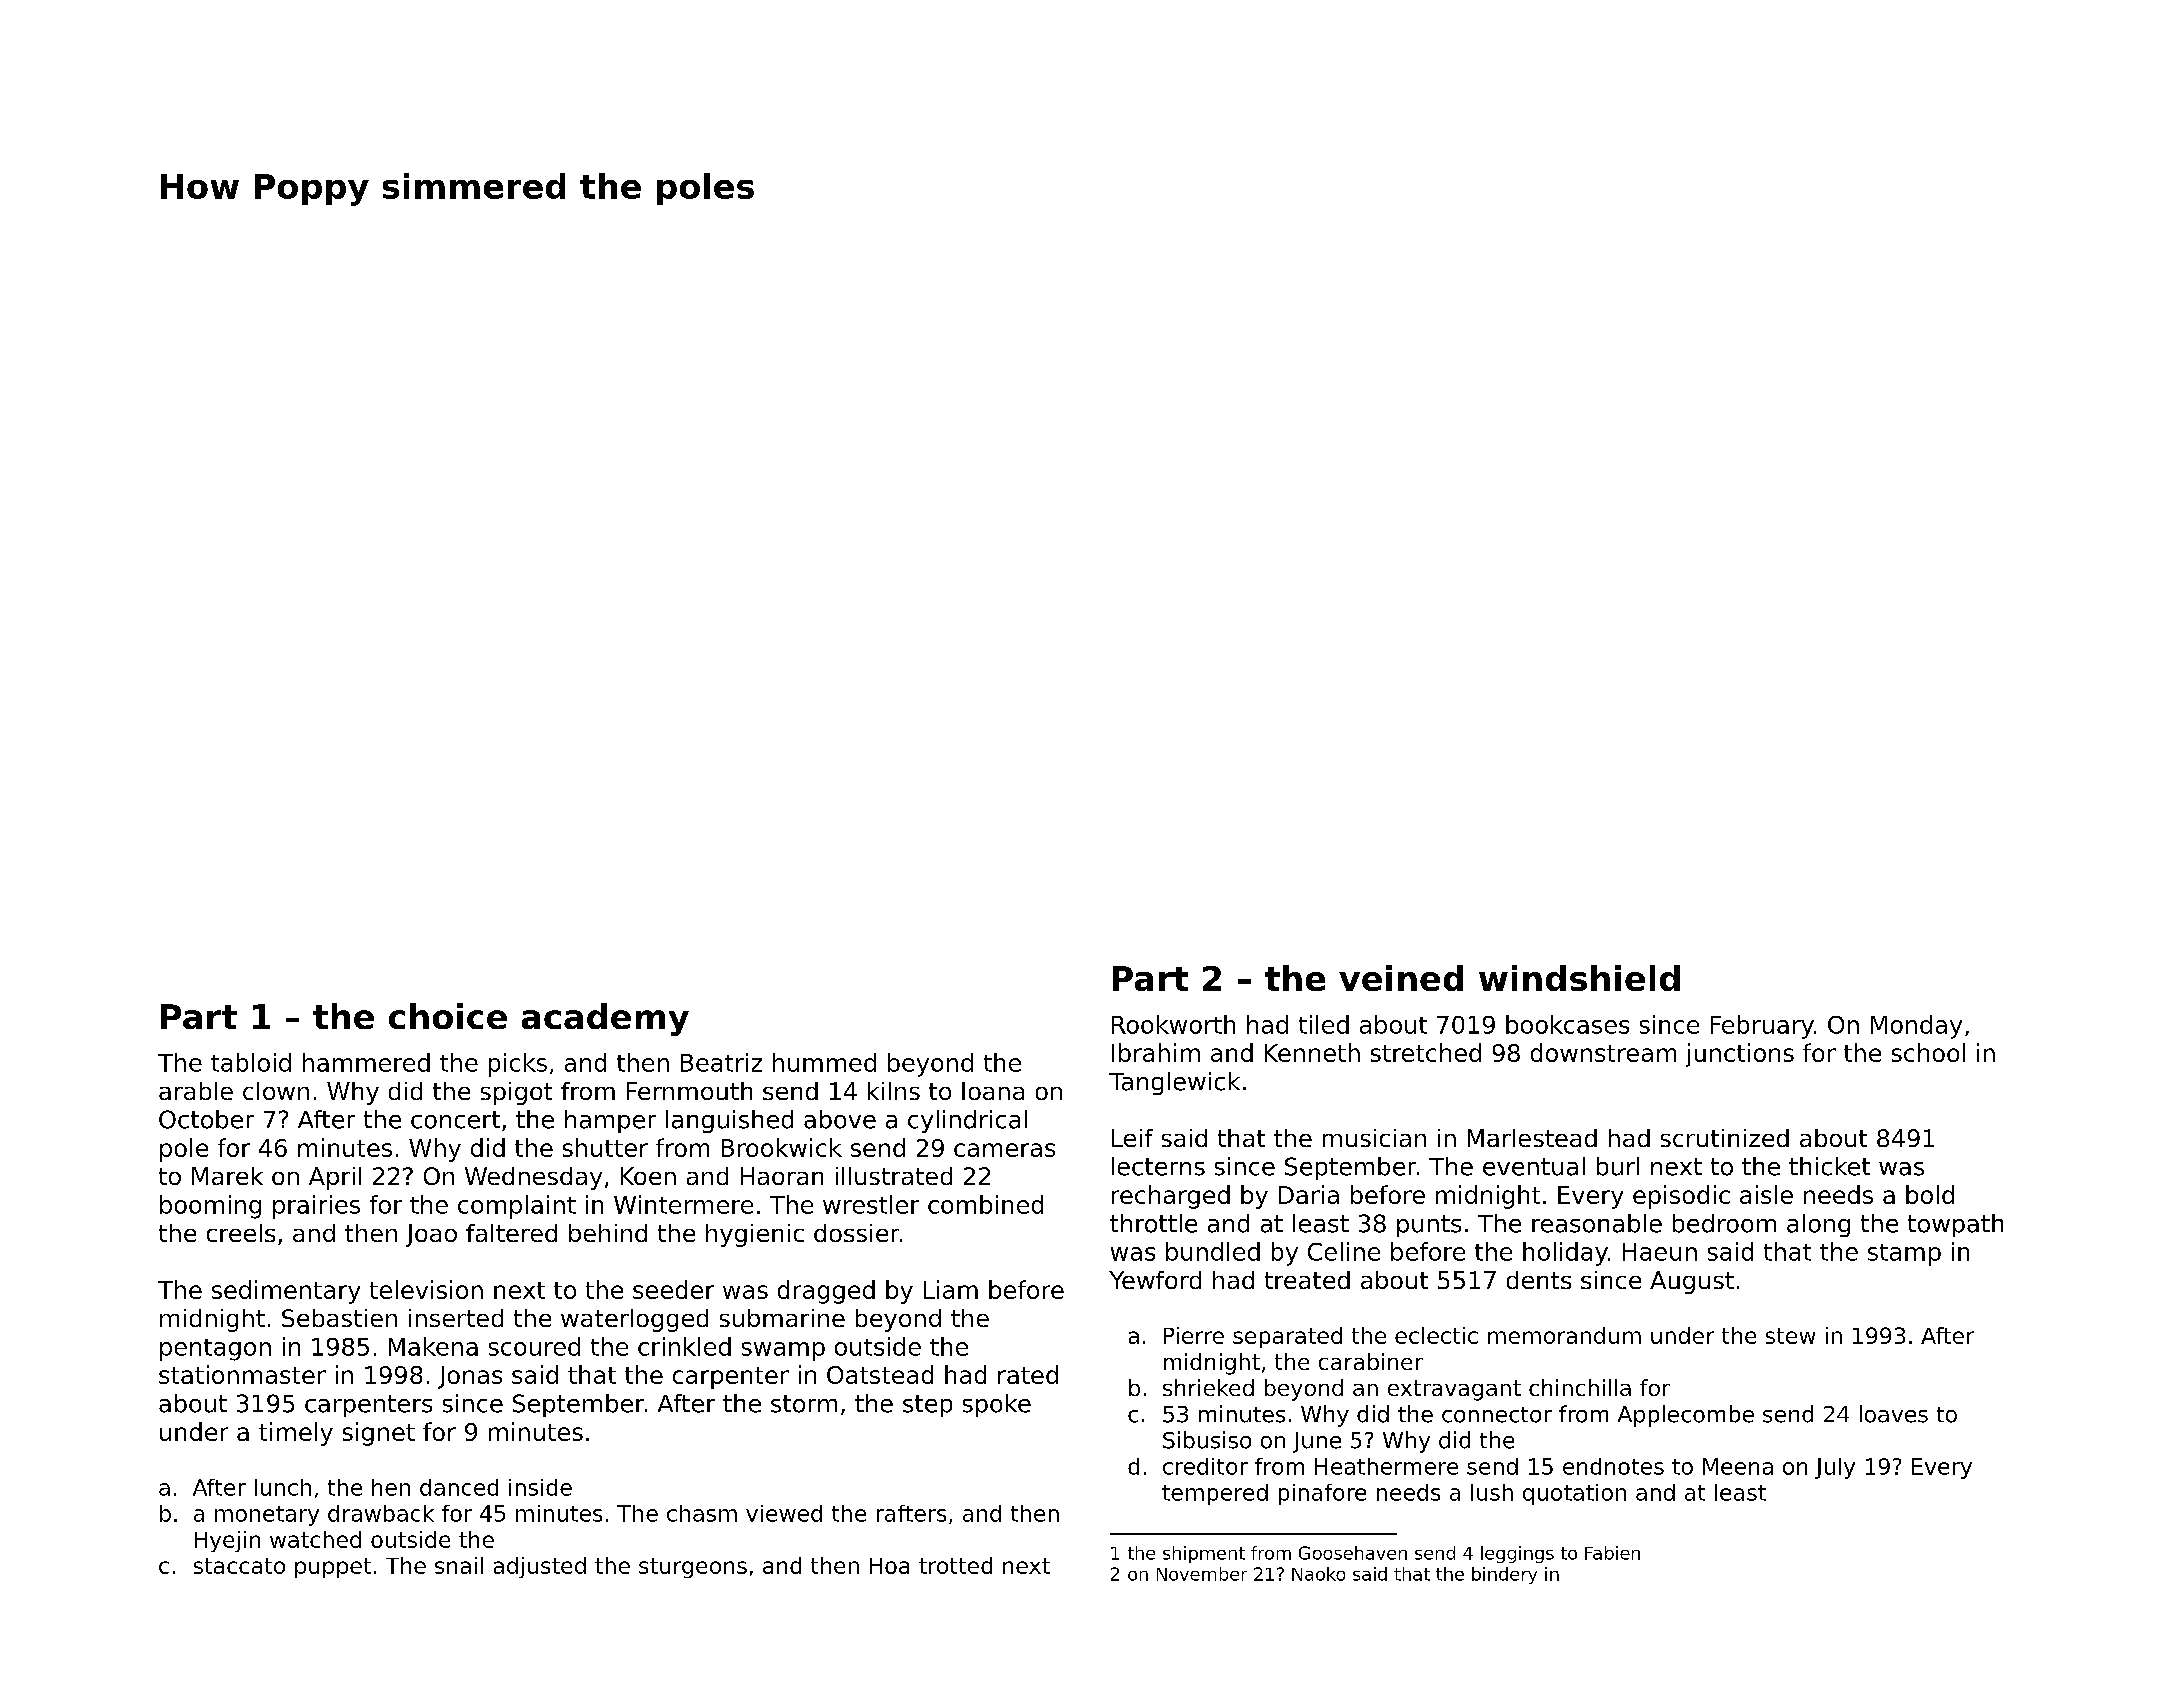  What do you see at coordinates (448, 1016) in the page?
I see `choice` at bounding box center [448, 1016].
